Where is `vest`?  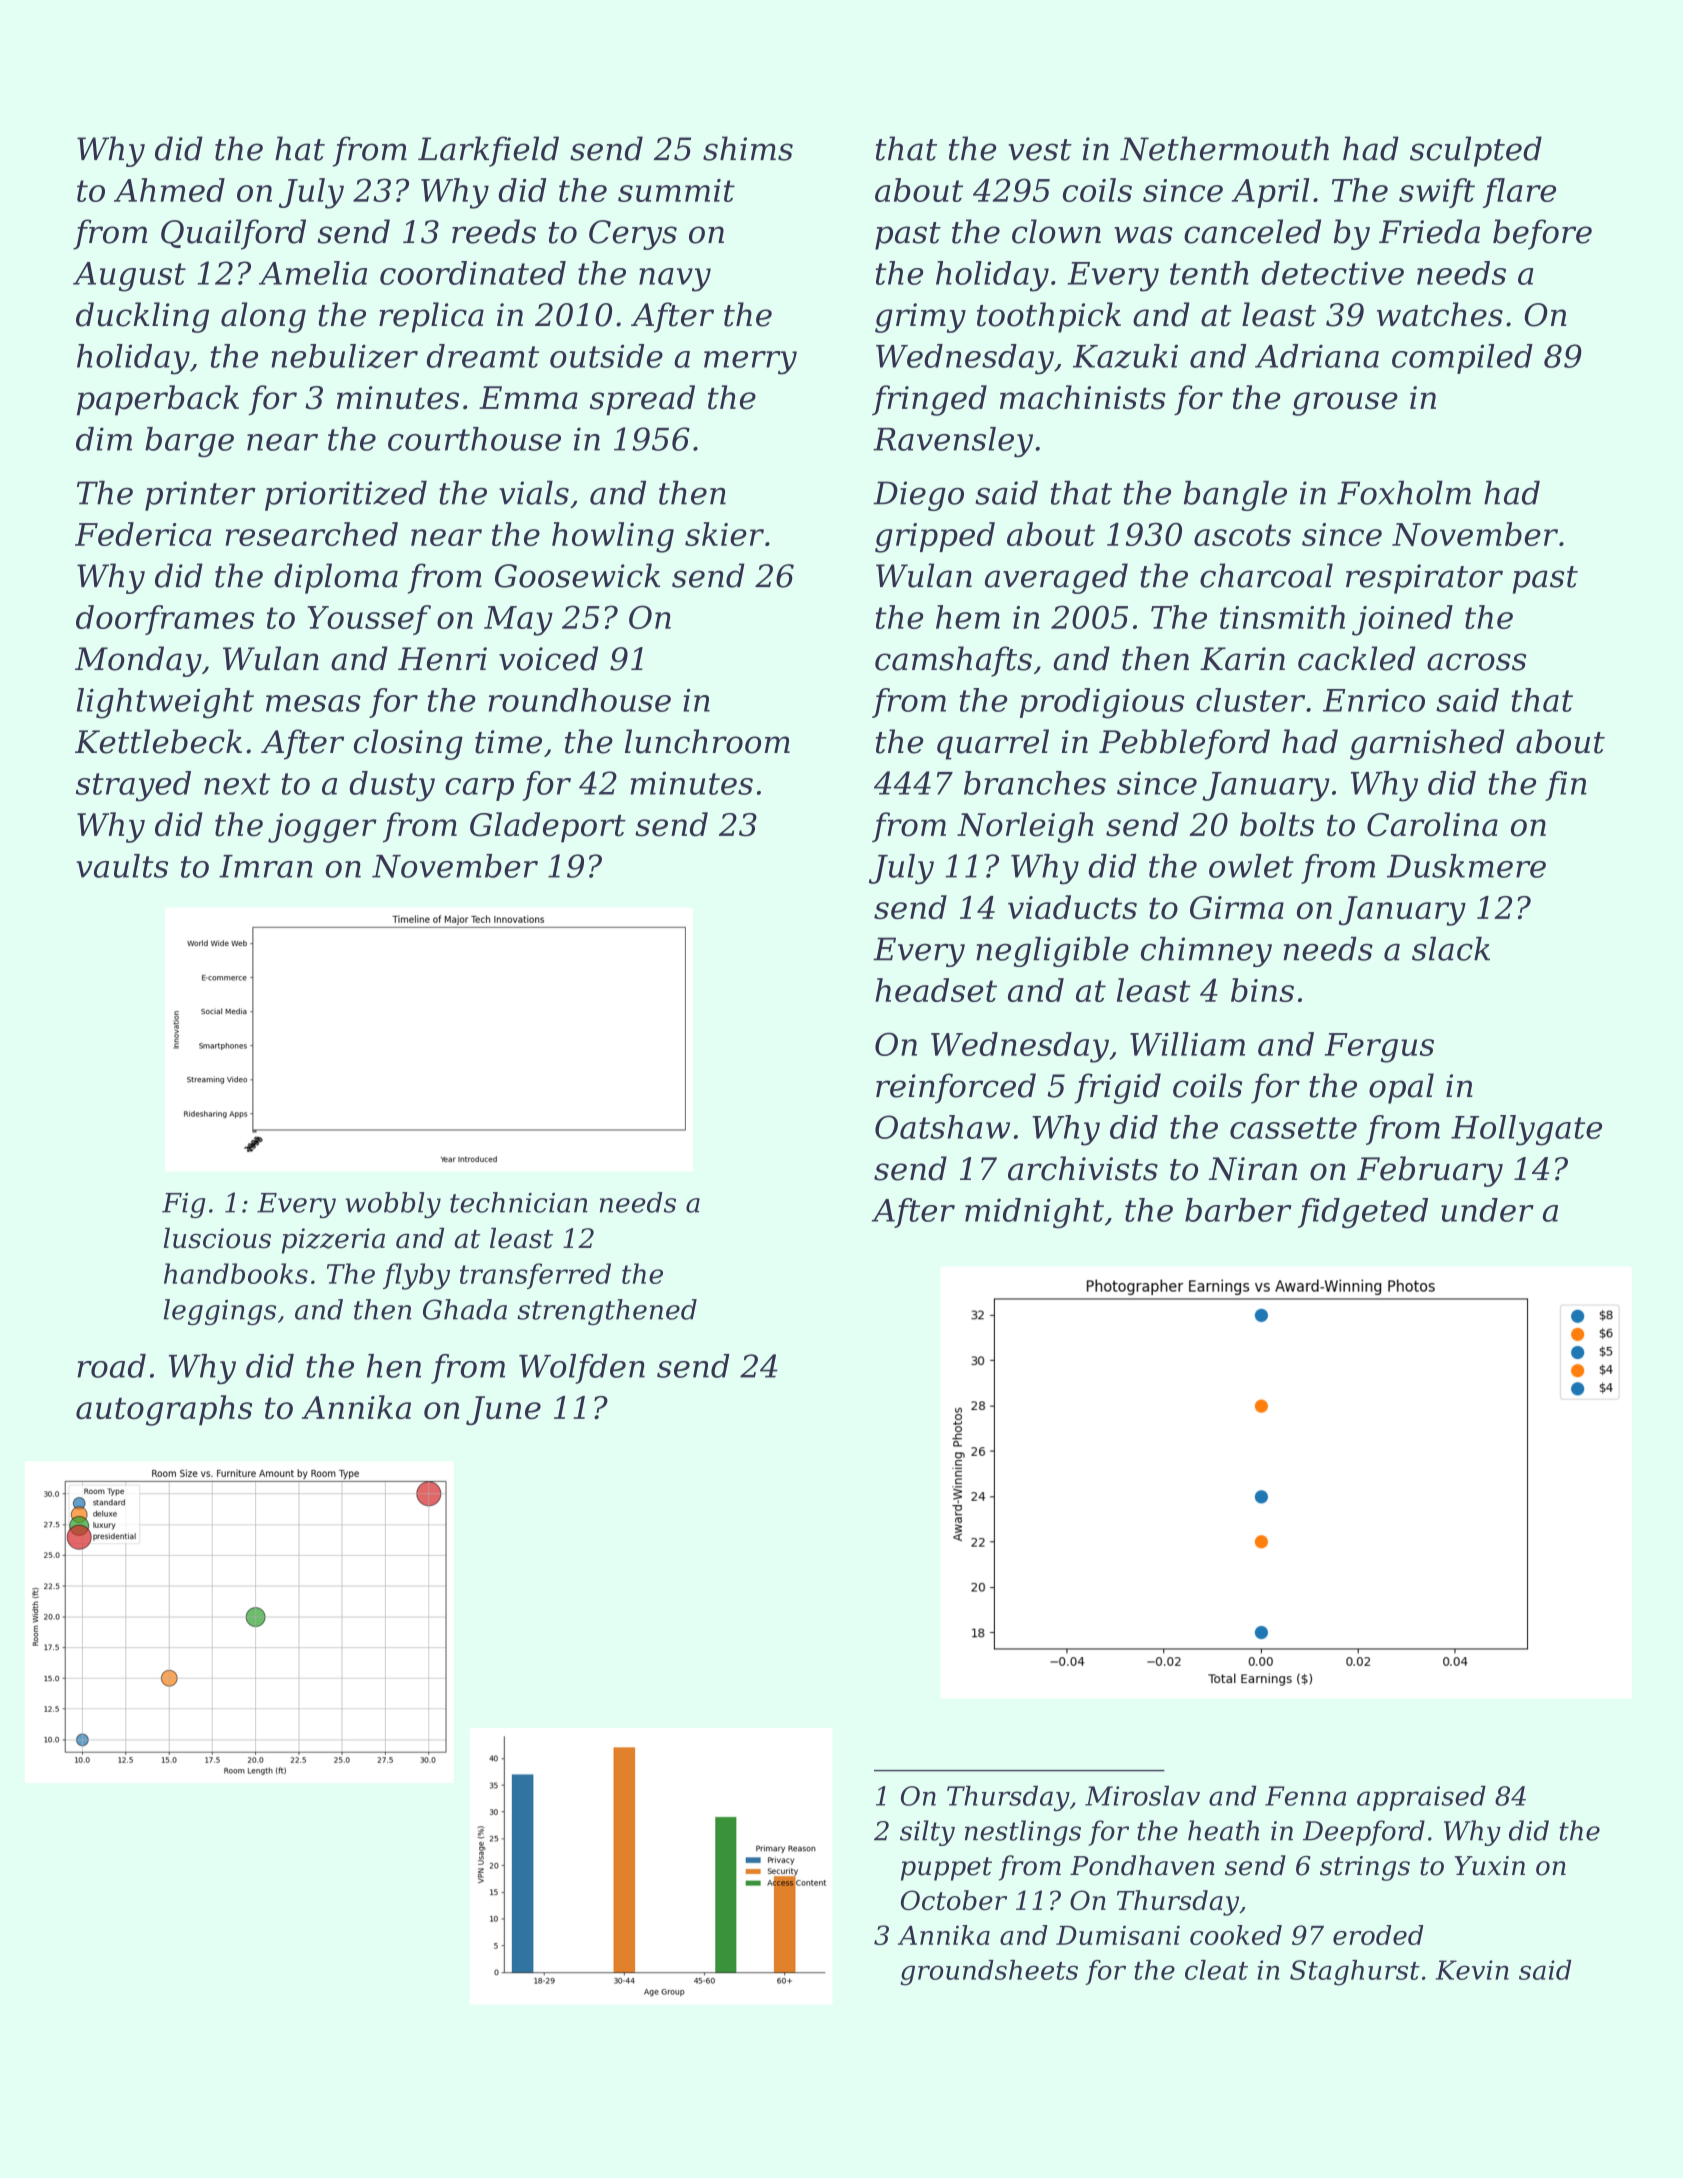
vest is located at coordinates (1040, 150).
